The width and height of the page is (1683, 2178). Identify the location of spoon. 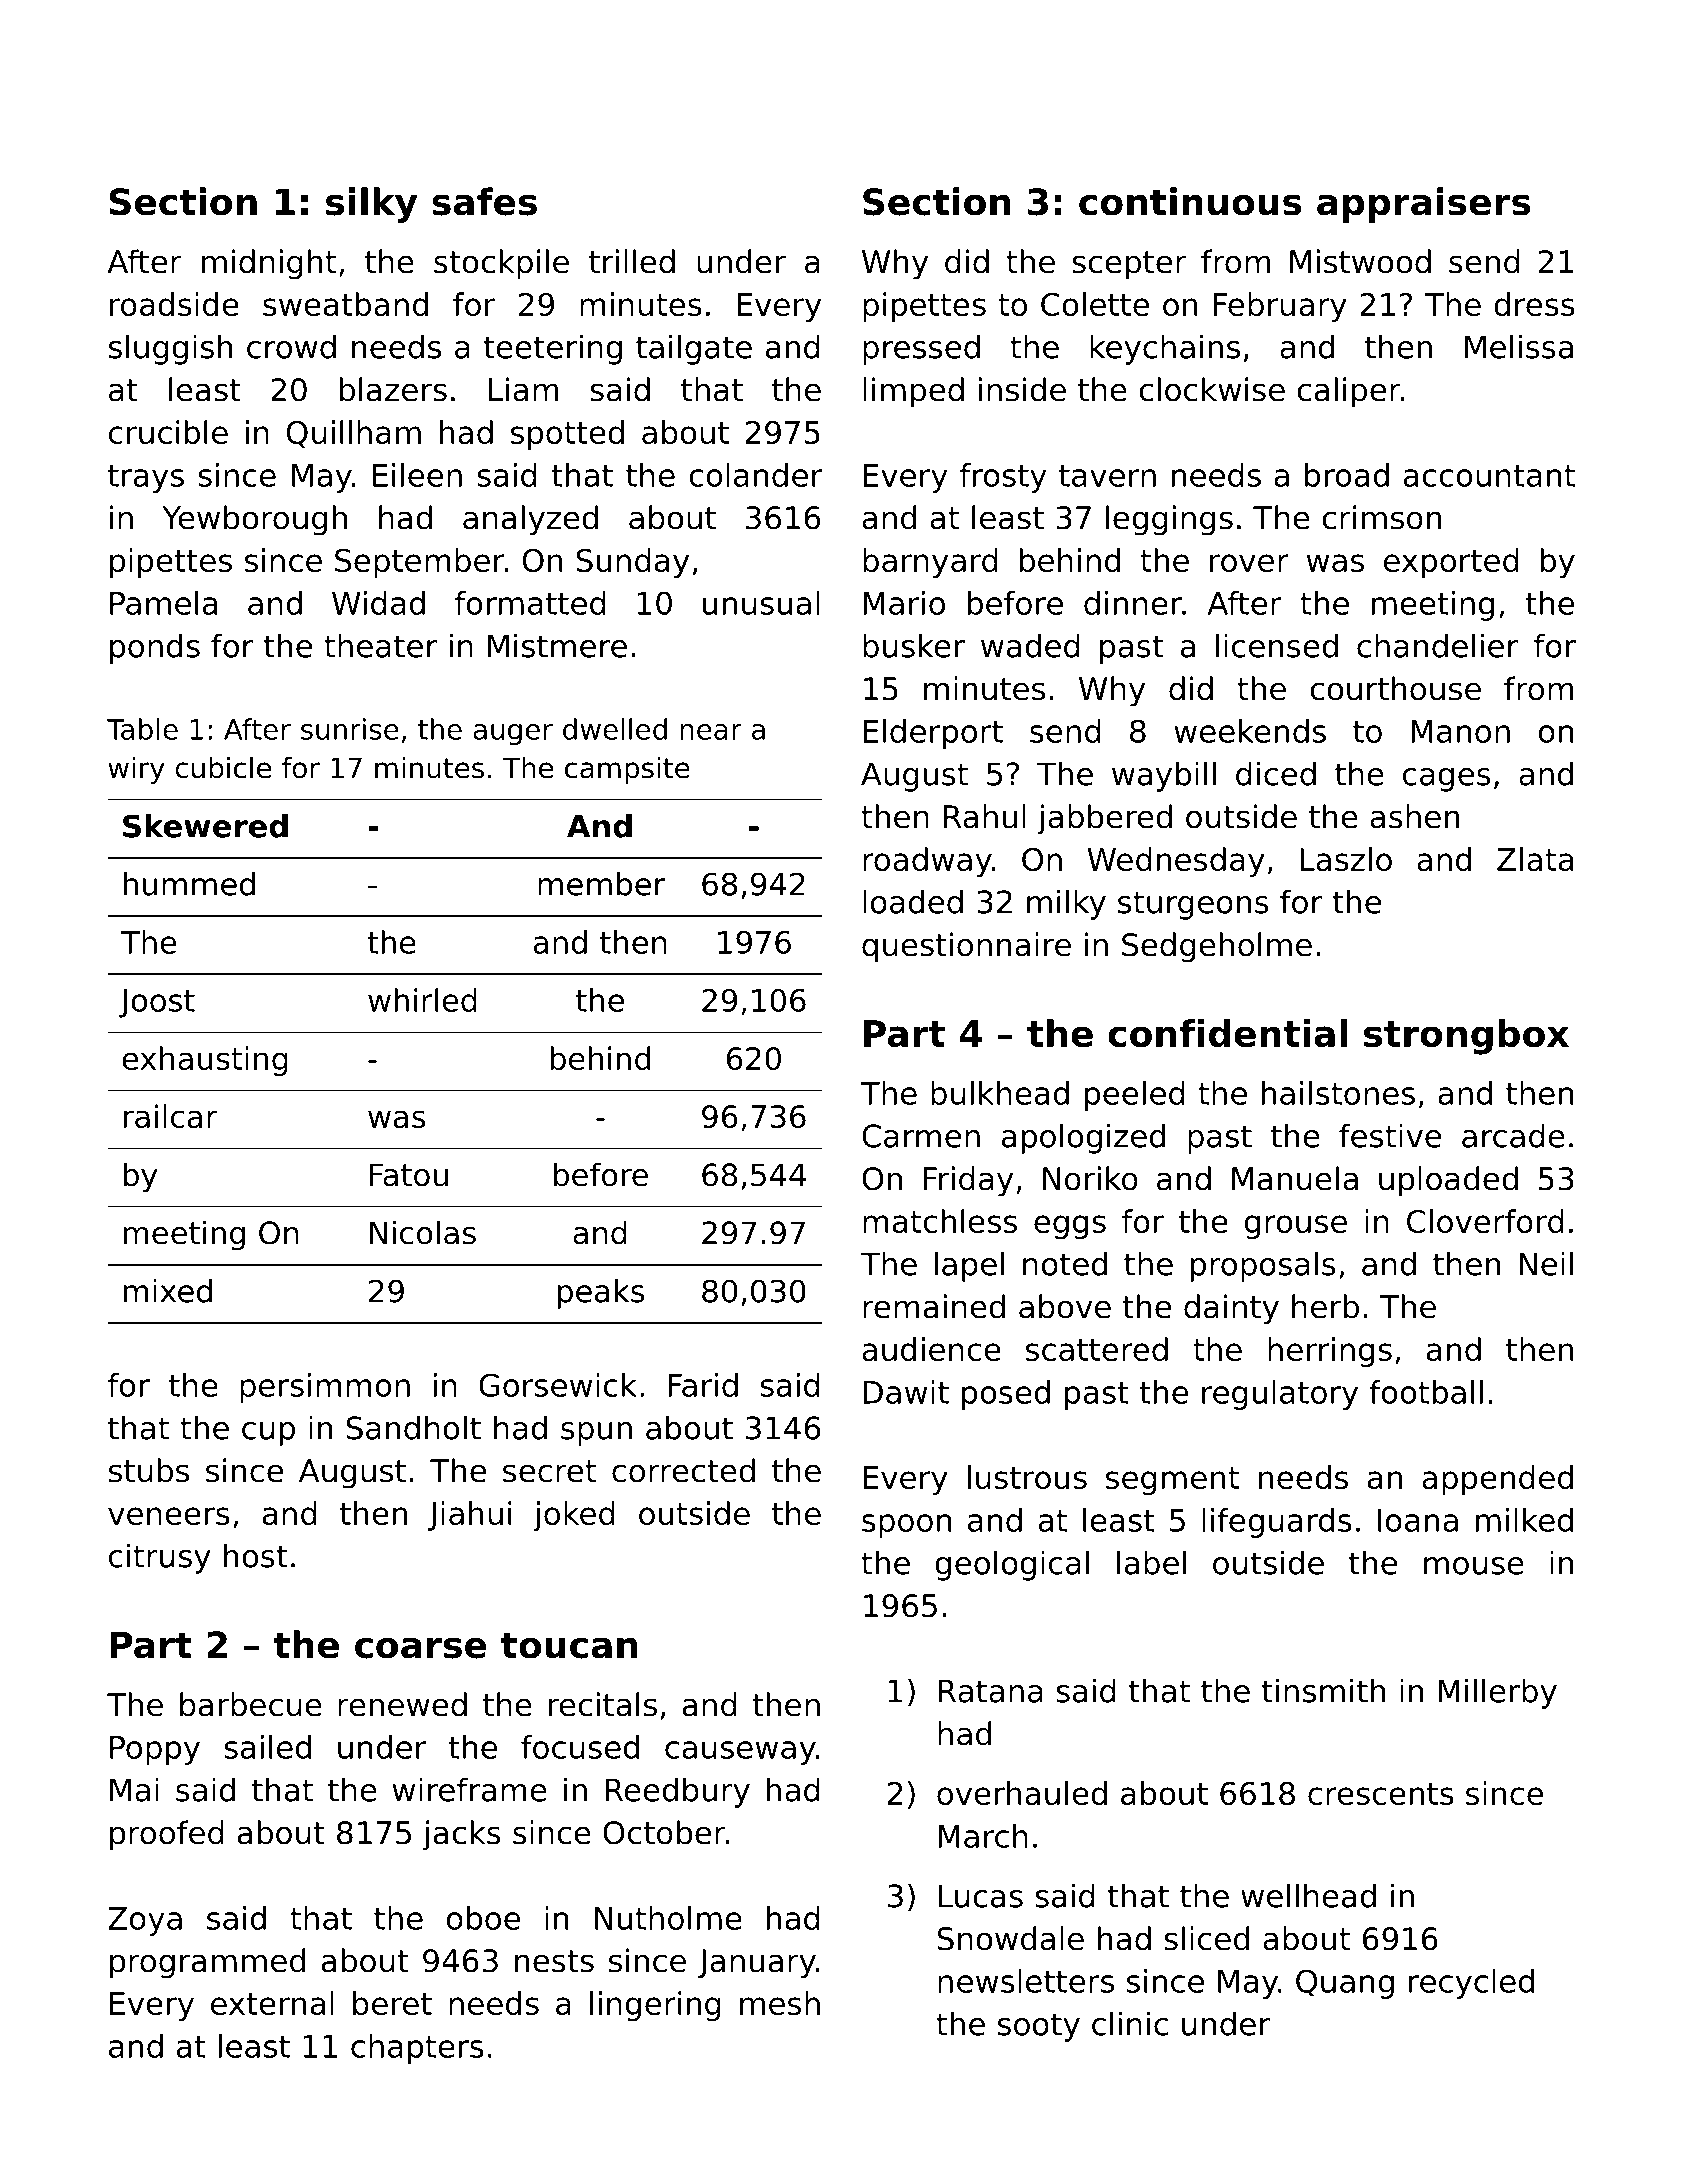
(906, 1526).
